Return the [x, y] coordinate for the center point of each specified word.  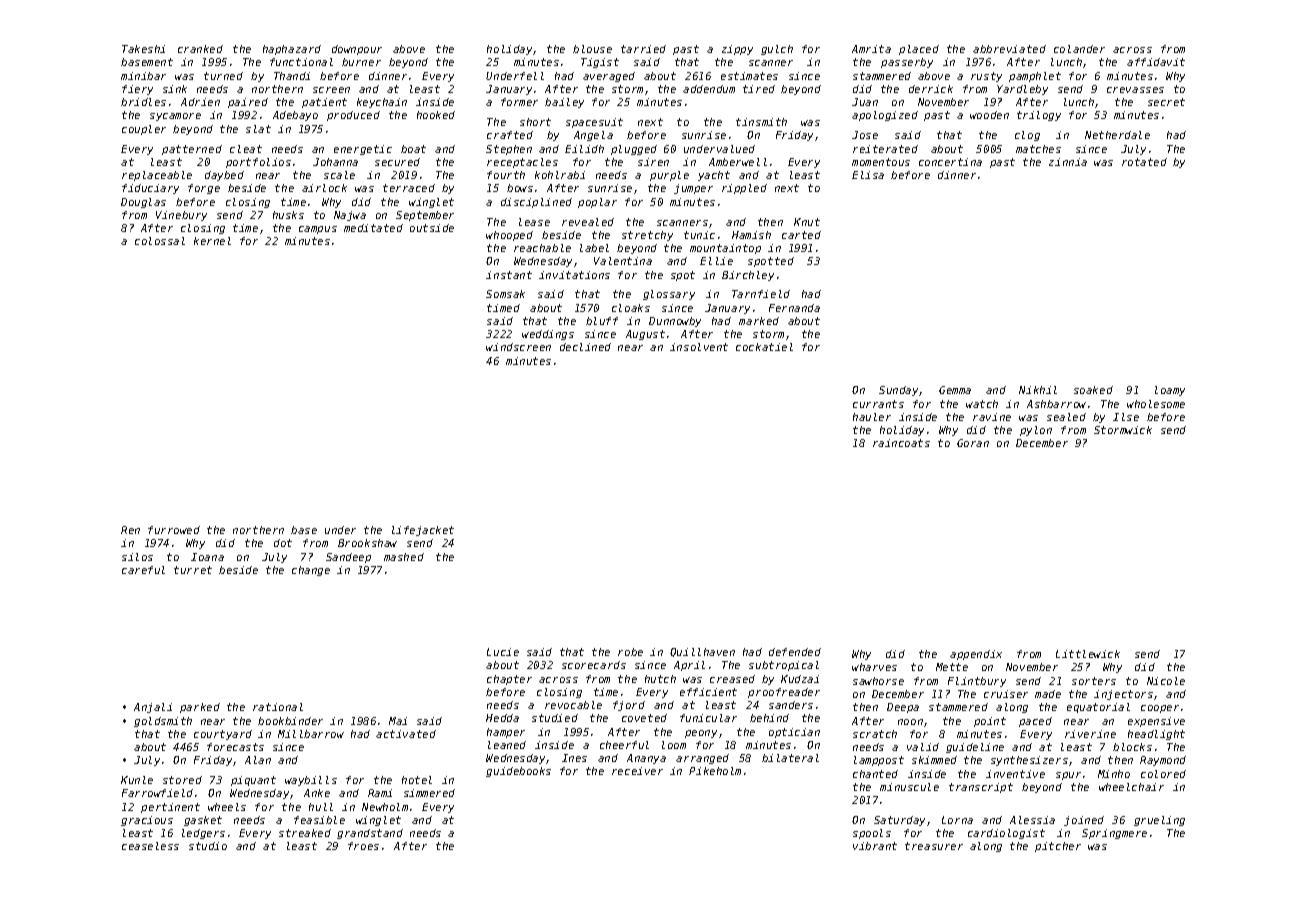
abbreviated [1009, 49]
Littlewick [1088, 654]
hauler [872, 417]
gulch [777, 50]
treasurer [934, 846]
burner [361, 62]
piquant [253, 781]
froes [363, 846]
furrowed [174, 530]
